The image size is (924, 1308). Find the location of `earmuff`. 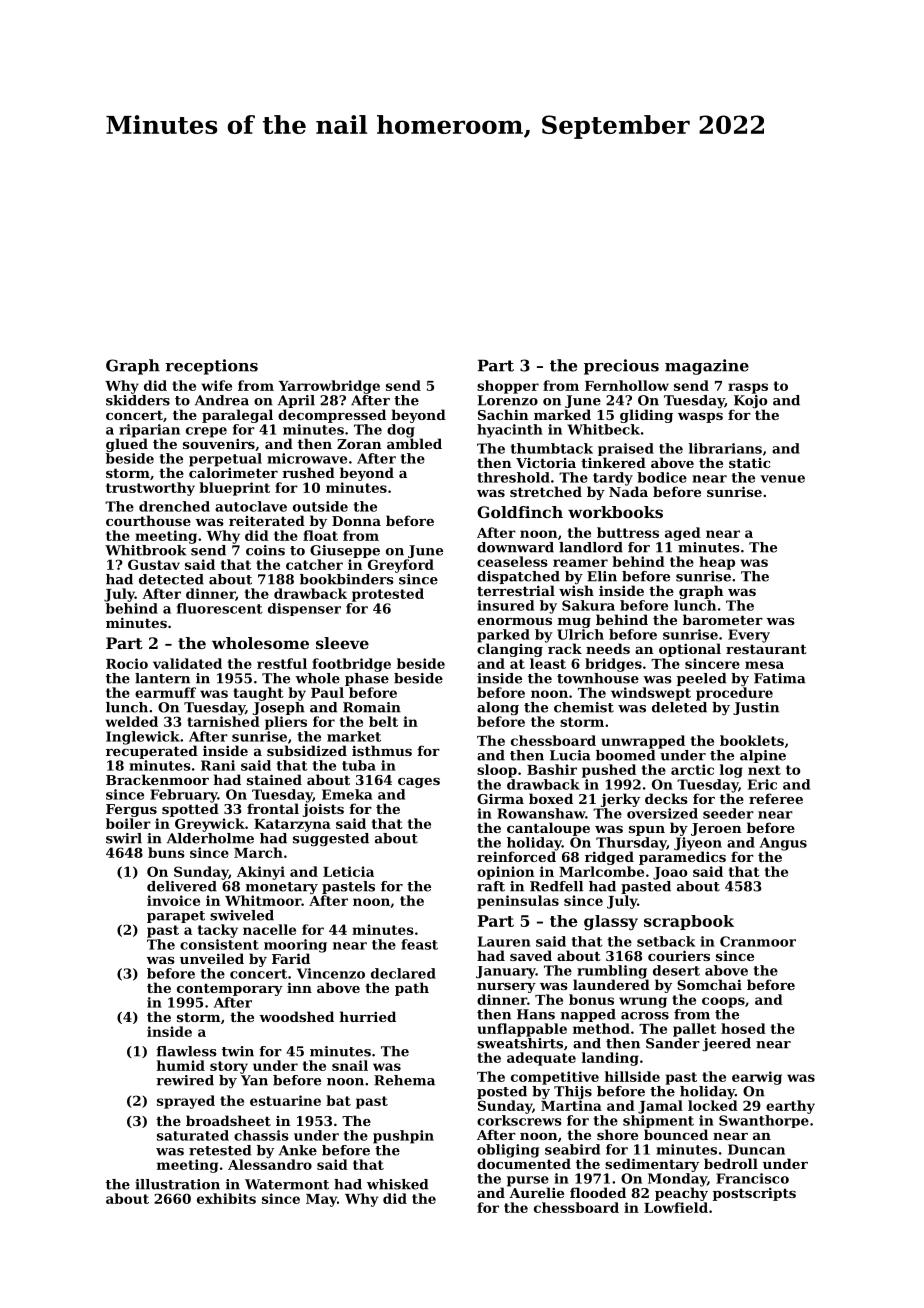

earmuff is located at coordinates (165, 692).
